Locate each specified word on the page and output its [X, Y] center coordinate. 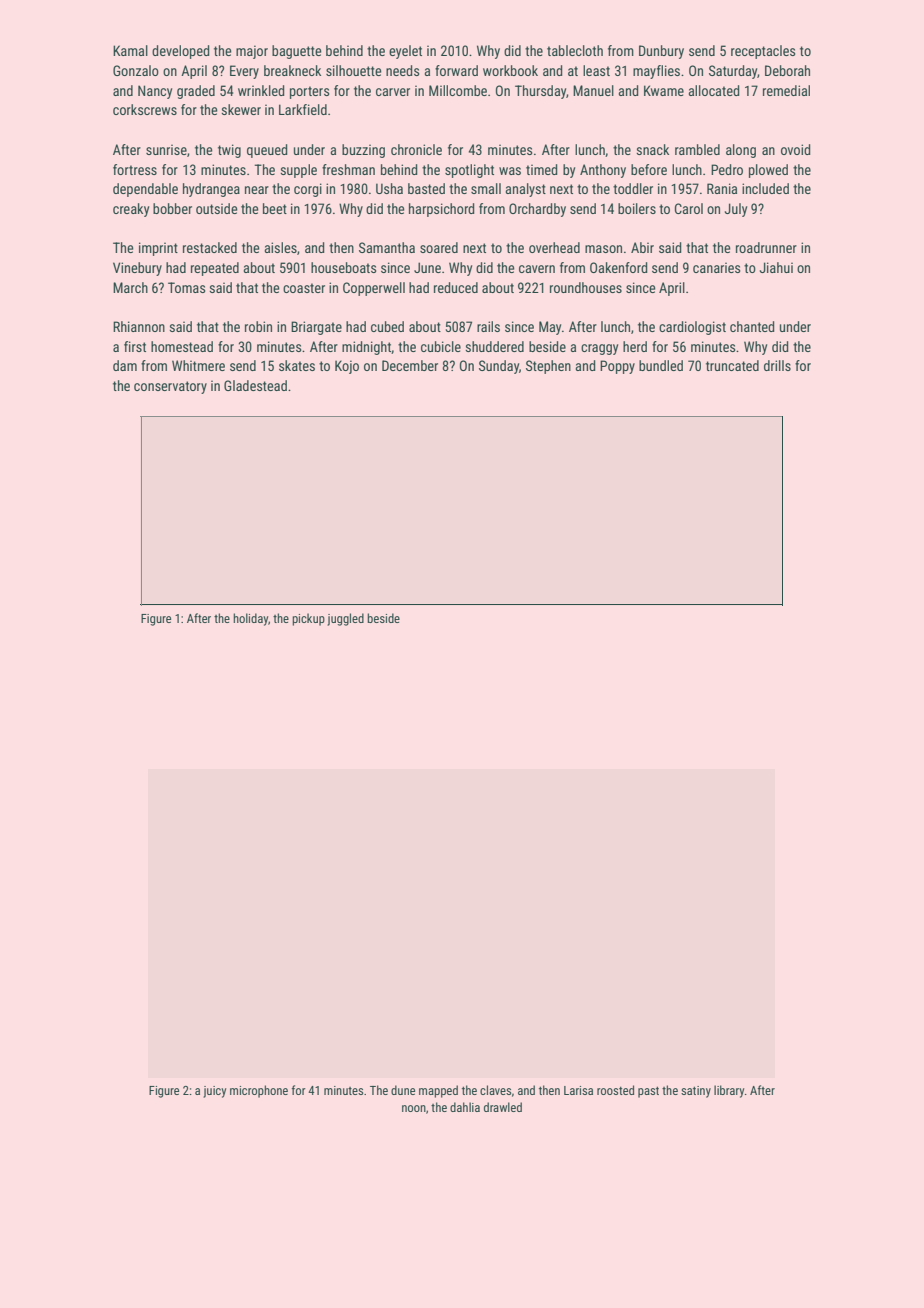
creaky [131, 210]
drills [777, 365]
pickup [308, 619]
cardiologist [692, 328]
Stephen [548, 367]
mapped [438, 1091]
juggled [345, 619]
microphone [259, 1091]
